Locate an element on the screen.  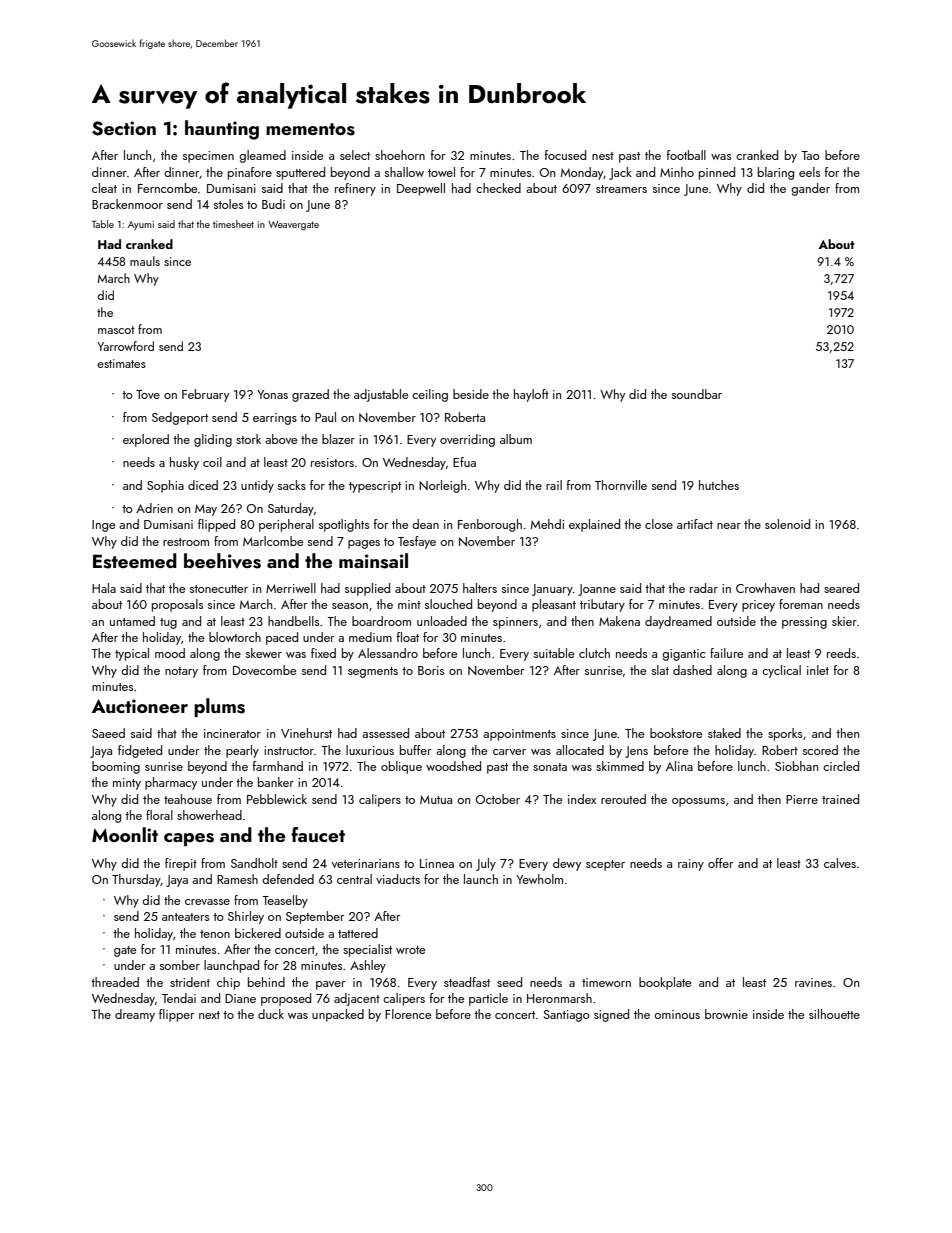
calves is located at coordinates (840, 863).
